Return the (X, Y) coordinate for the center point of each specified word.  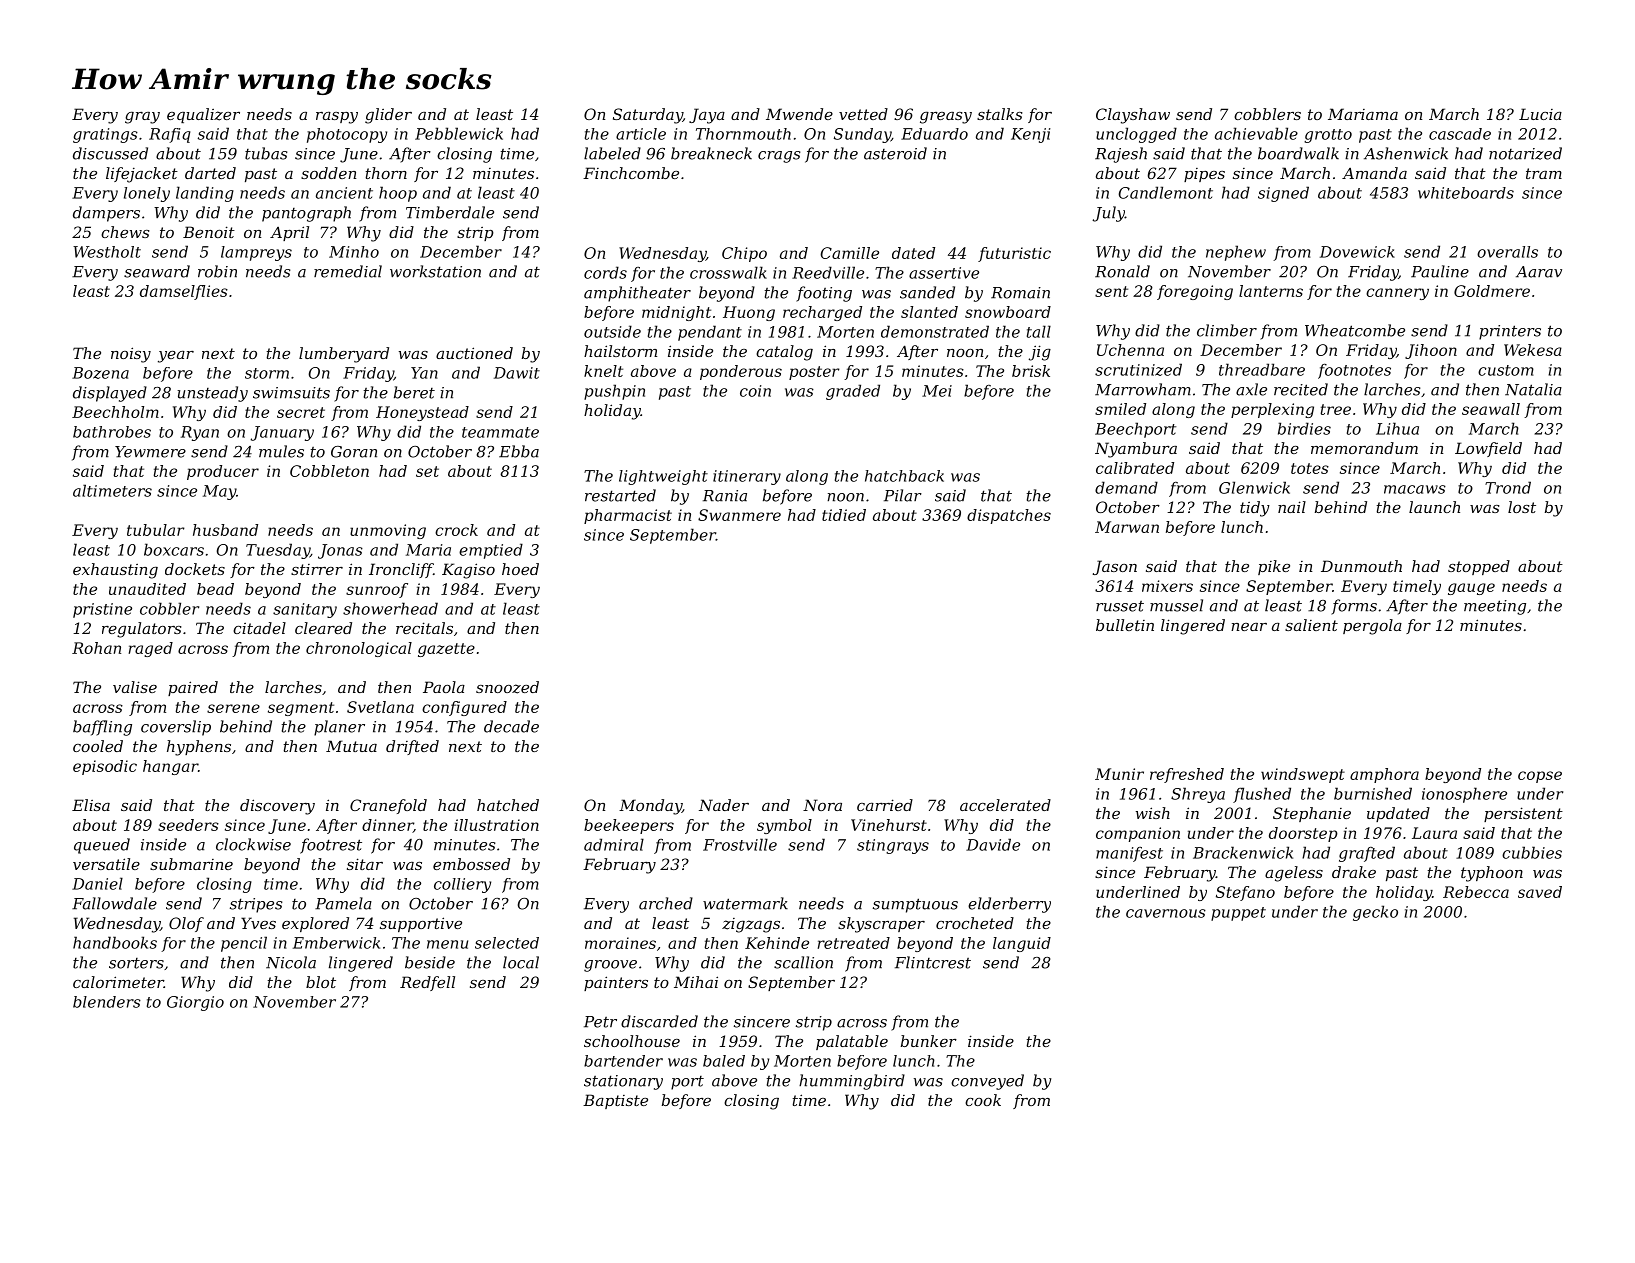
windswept (1303, 775)
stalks (1000, 114)
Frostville (740, 844)
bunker (929, 1041)
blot (321, 982)
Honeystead (422, 413)
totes (1310, 468)
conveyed (987, 1082)
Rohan (96, 648)
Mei (937, 391)
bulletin (1125, 625)
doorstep (1303, 834)
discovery (277, 807)
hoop (398, 194)
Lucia (1540, 114)
